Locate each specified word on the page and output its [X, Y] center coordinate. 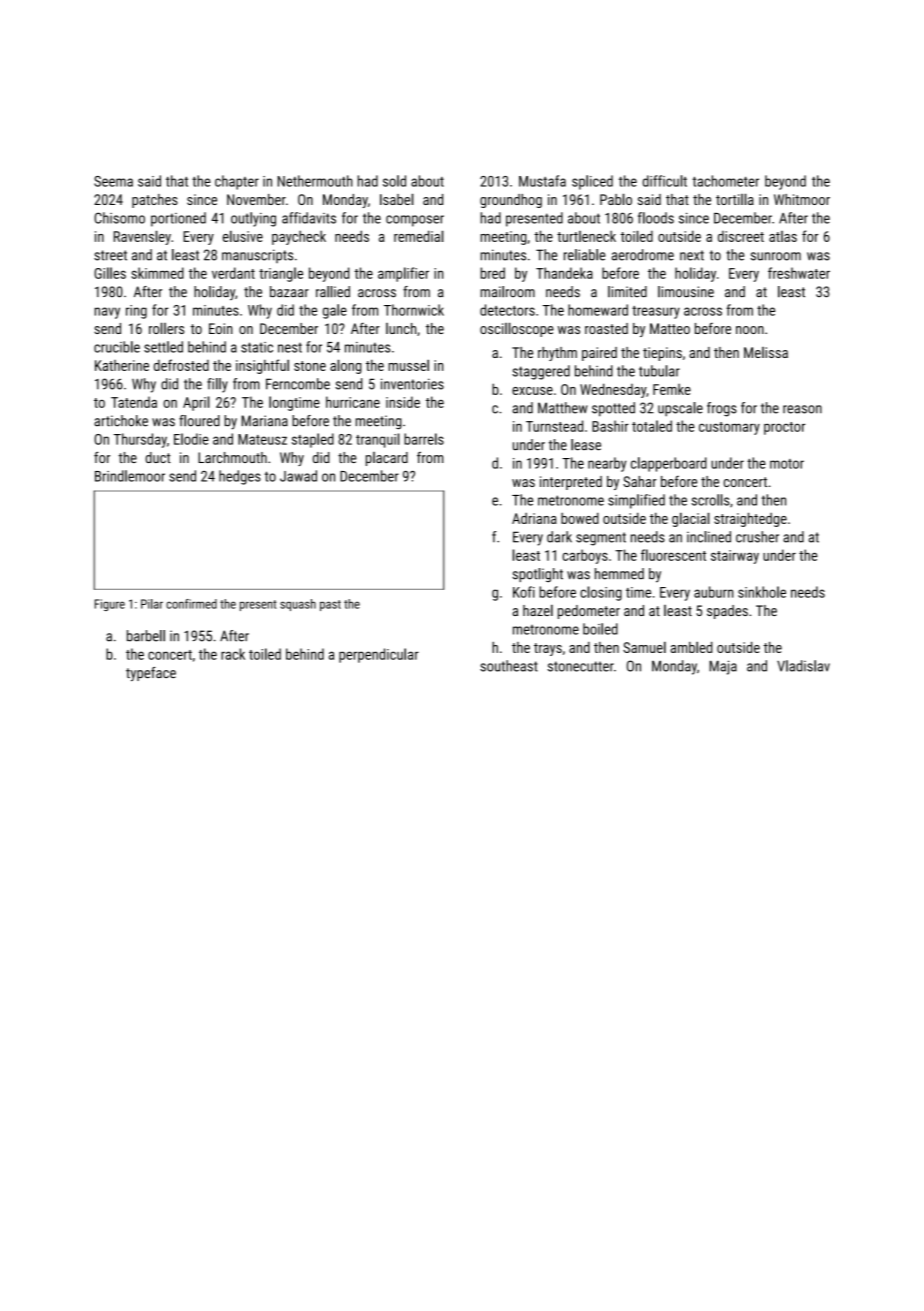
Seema [113, 181]
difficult [665, 181]
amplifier [403, 274]
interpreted [571, 483]
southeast [509, 666]
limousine [686, 292]
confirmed [191, 604]
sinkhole [762, 592]
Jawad [298, 476]
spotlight [537, 575]
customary [729, 428]
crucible [117, 347]
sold [394, 181]
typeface [151, 674]
